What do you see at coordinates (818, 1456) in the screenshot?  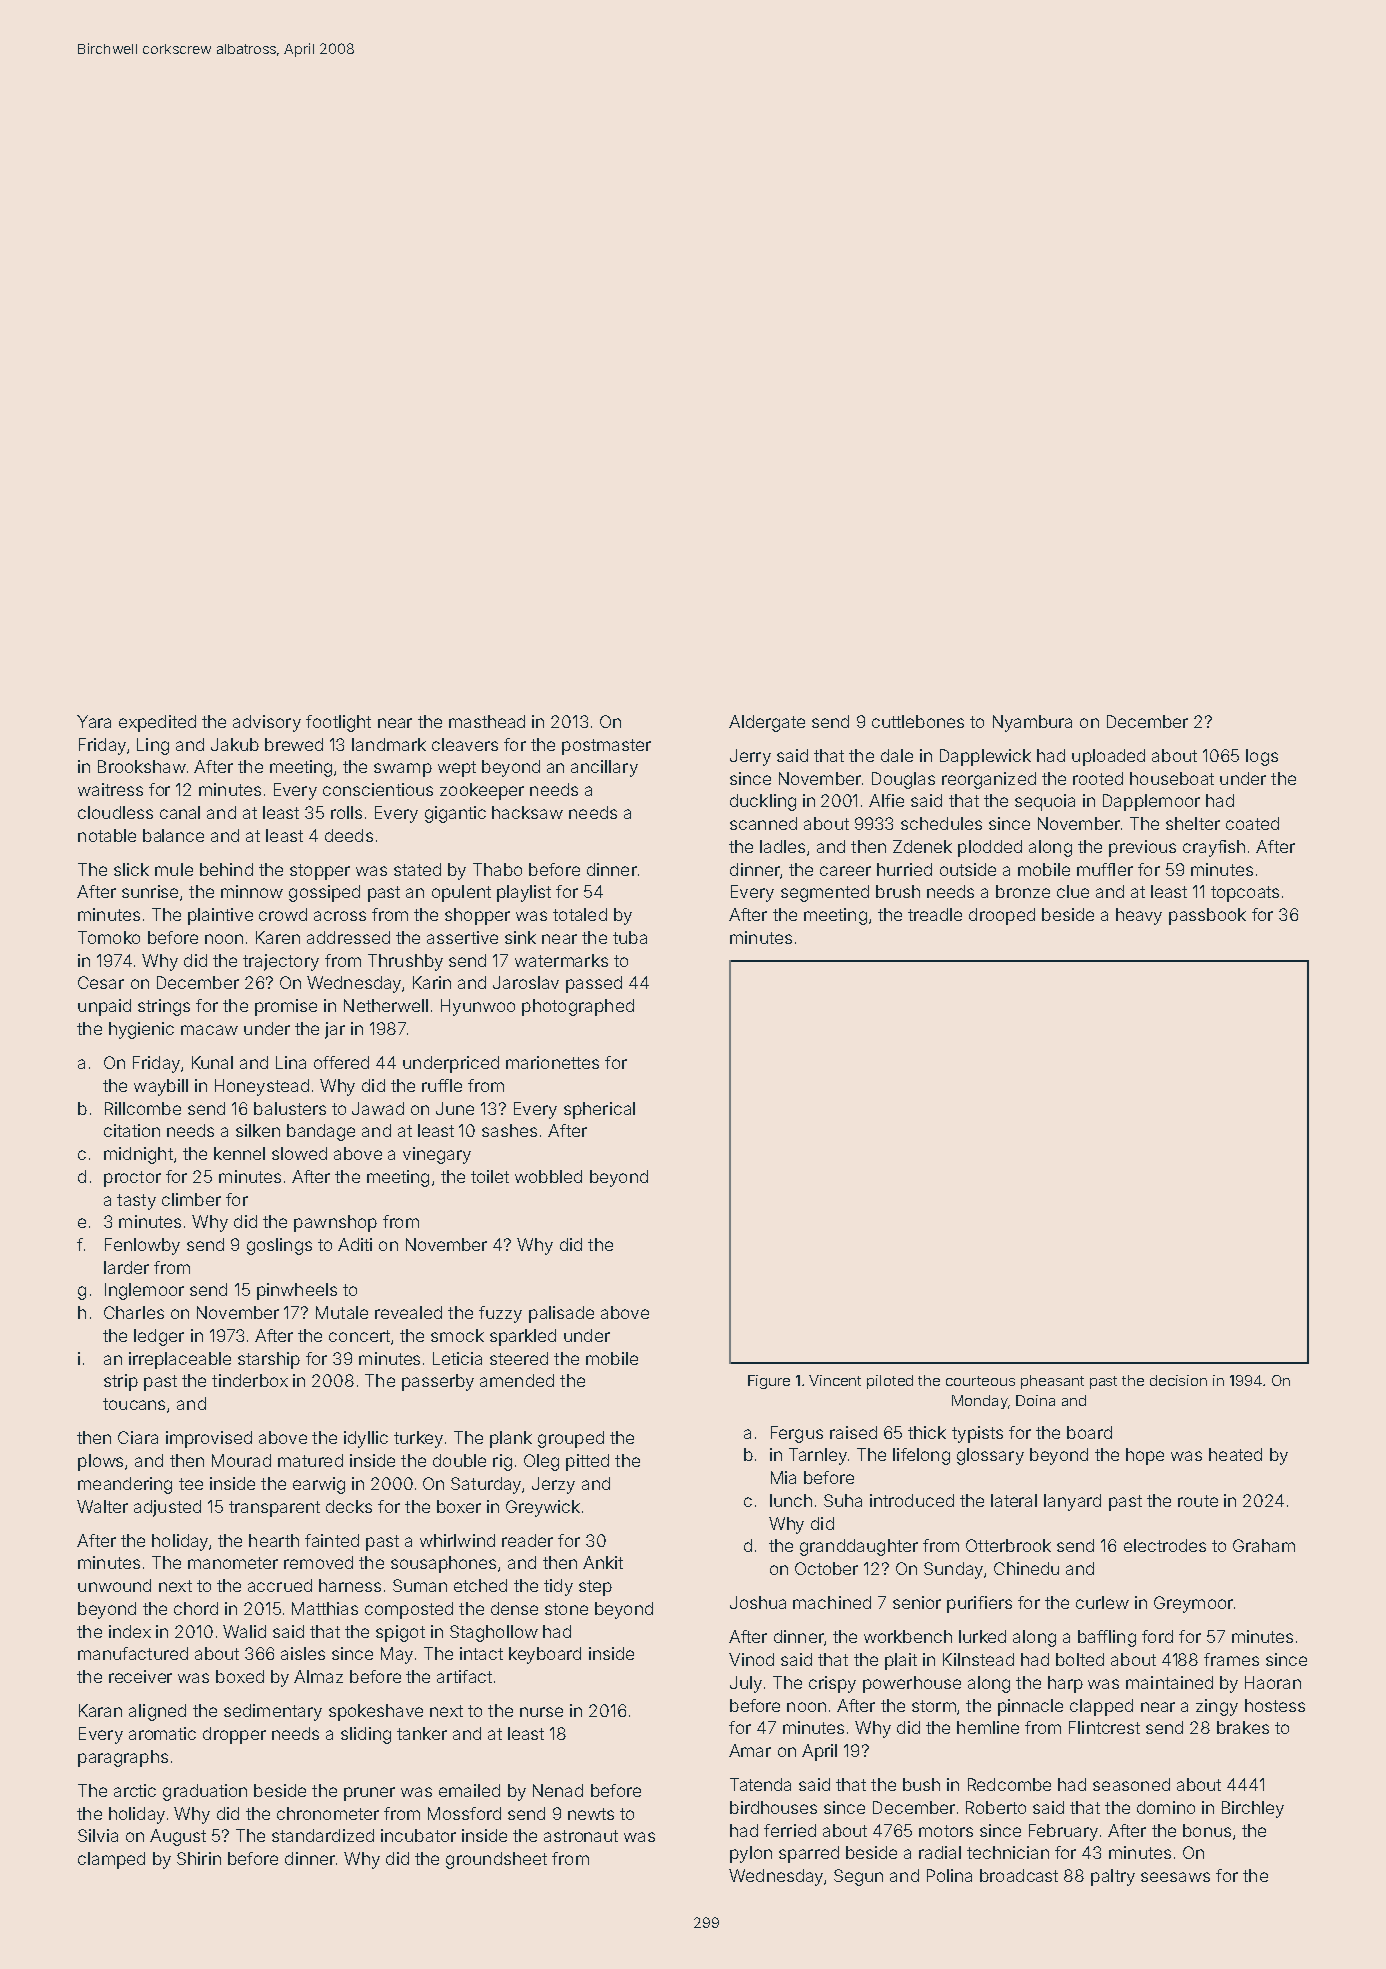 I see `Tarnley` at bounding box center [818, 1456].
